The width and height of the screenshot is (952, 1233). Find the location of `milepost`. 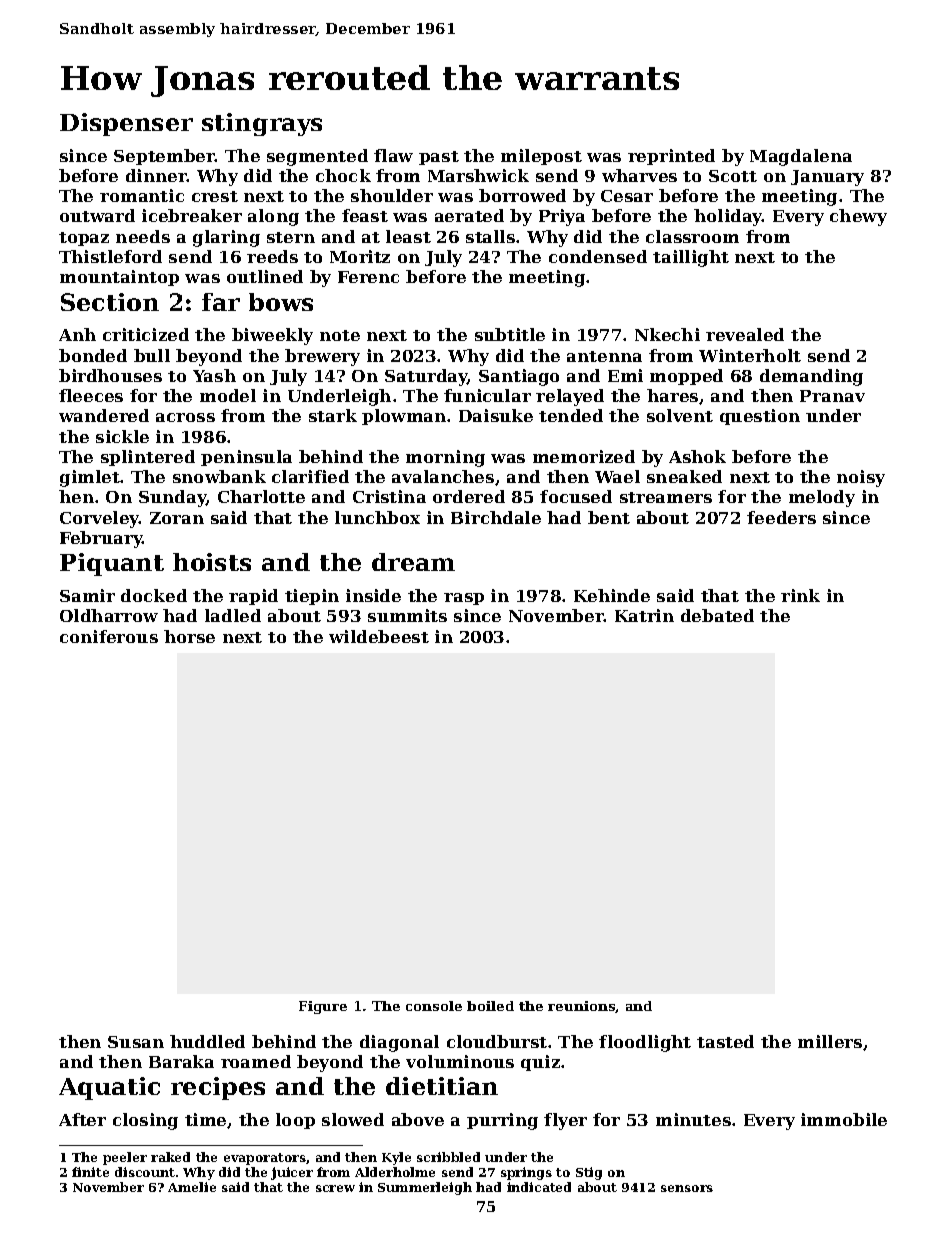

milepost is located at coordinates (541, 157).
